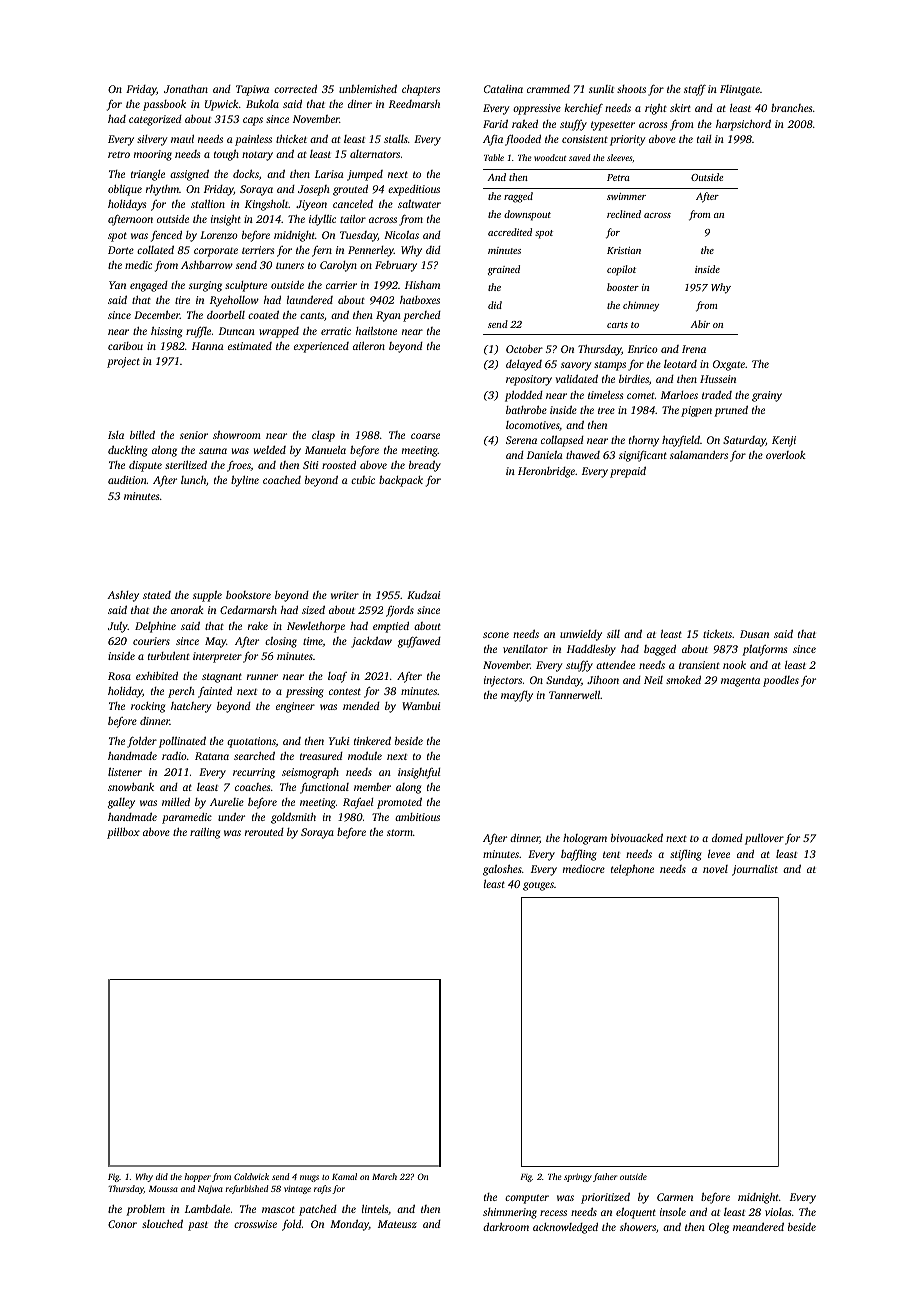  Describe the element at coordinates (506, 1226) in the screenshot. I see `darkroom` at that location.
